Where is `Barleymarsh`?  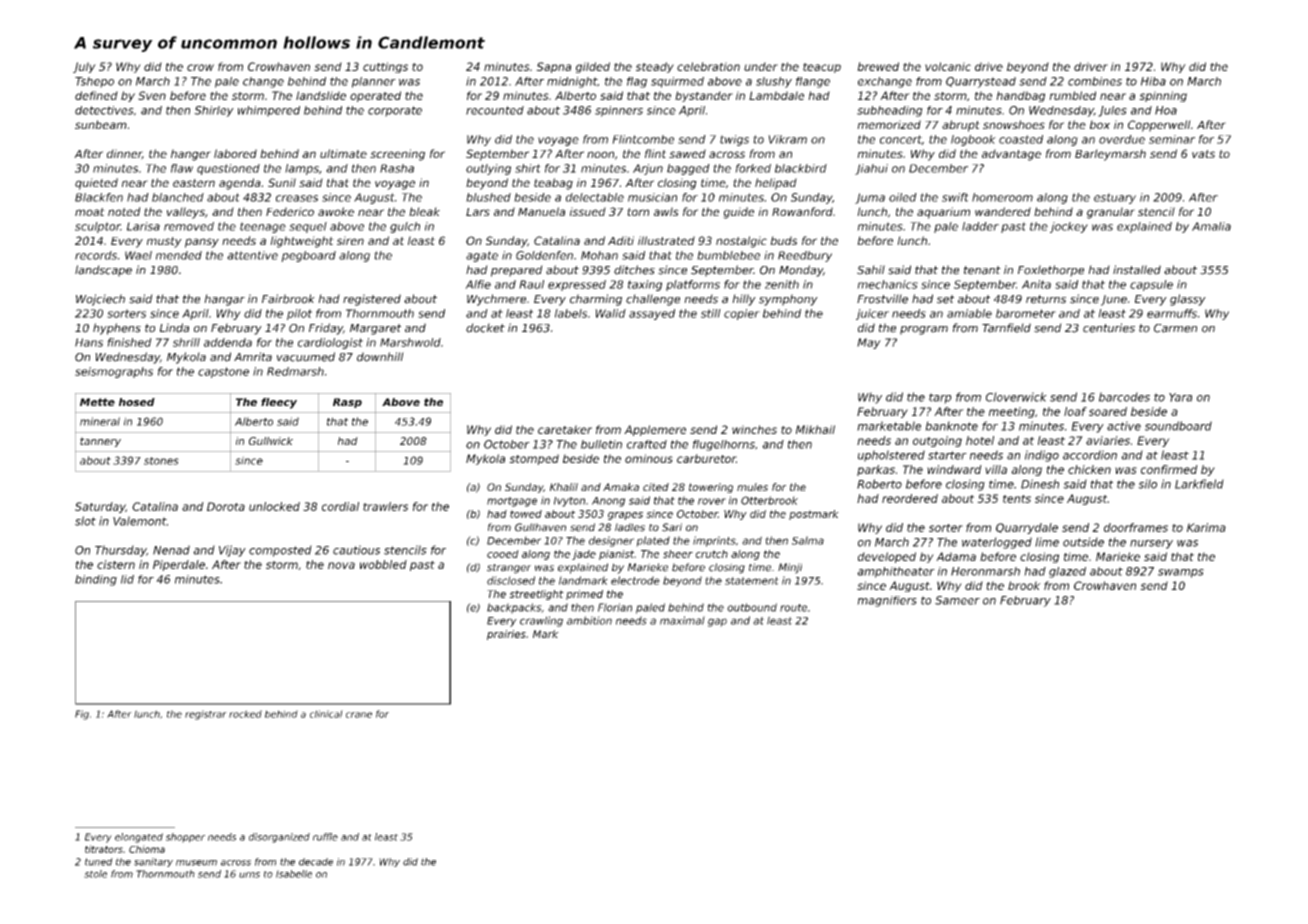
Barleymarsh is located at coordinates (1110, 155).
